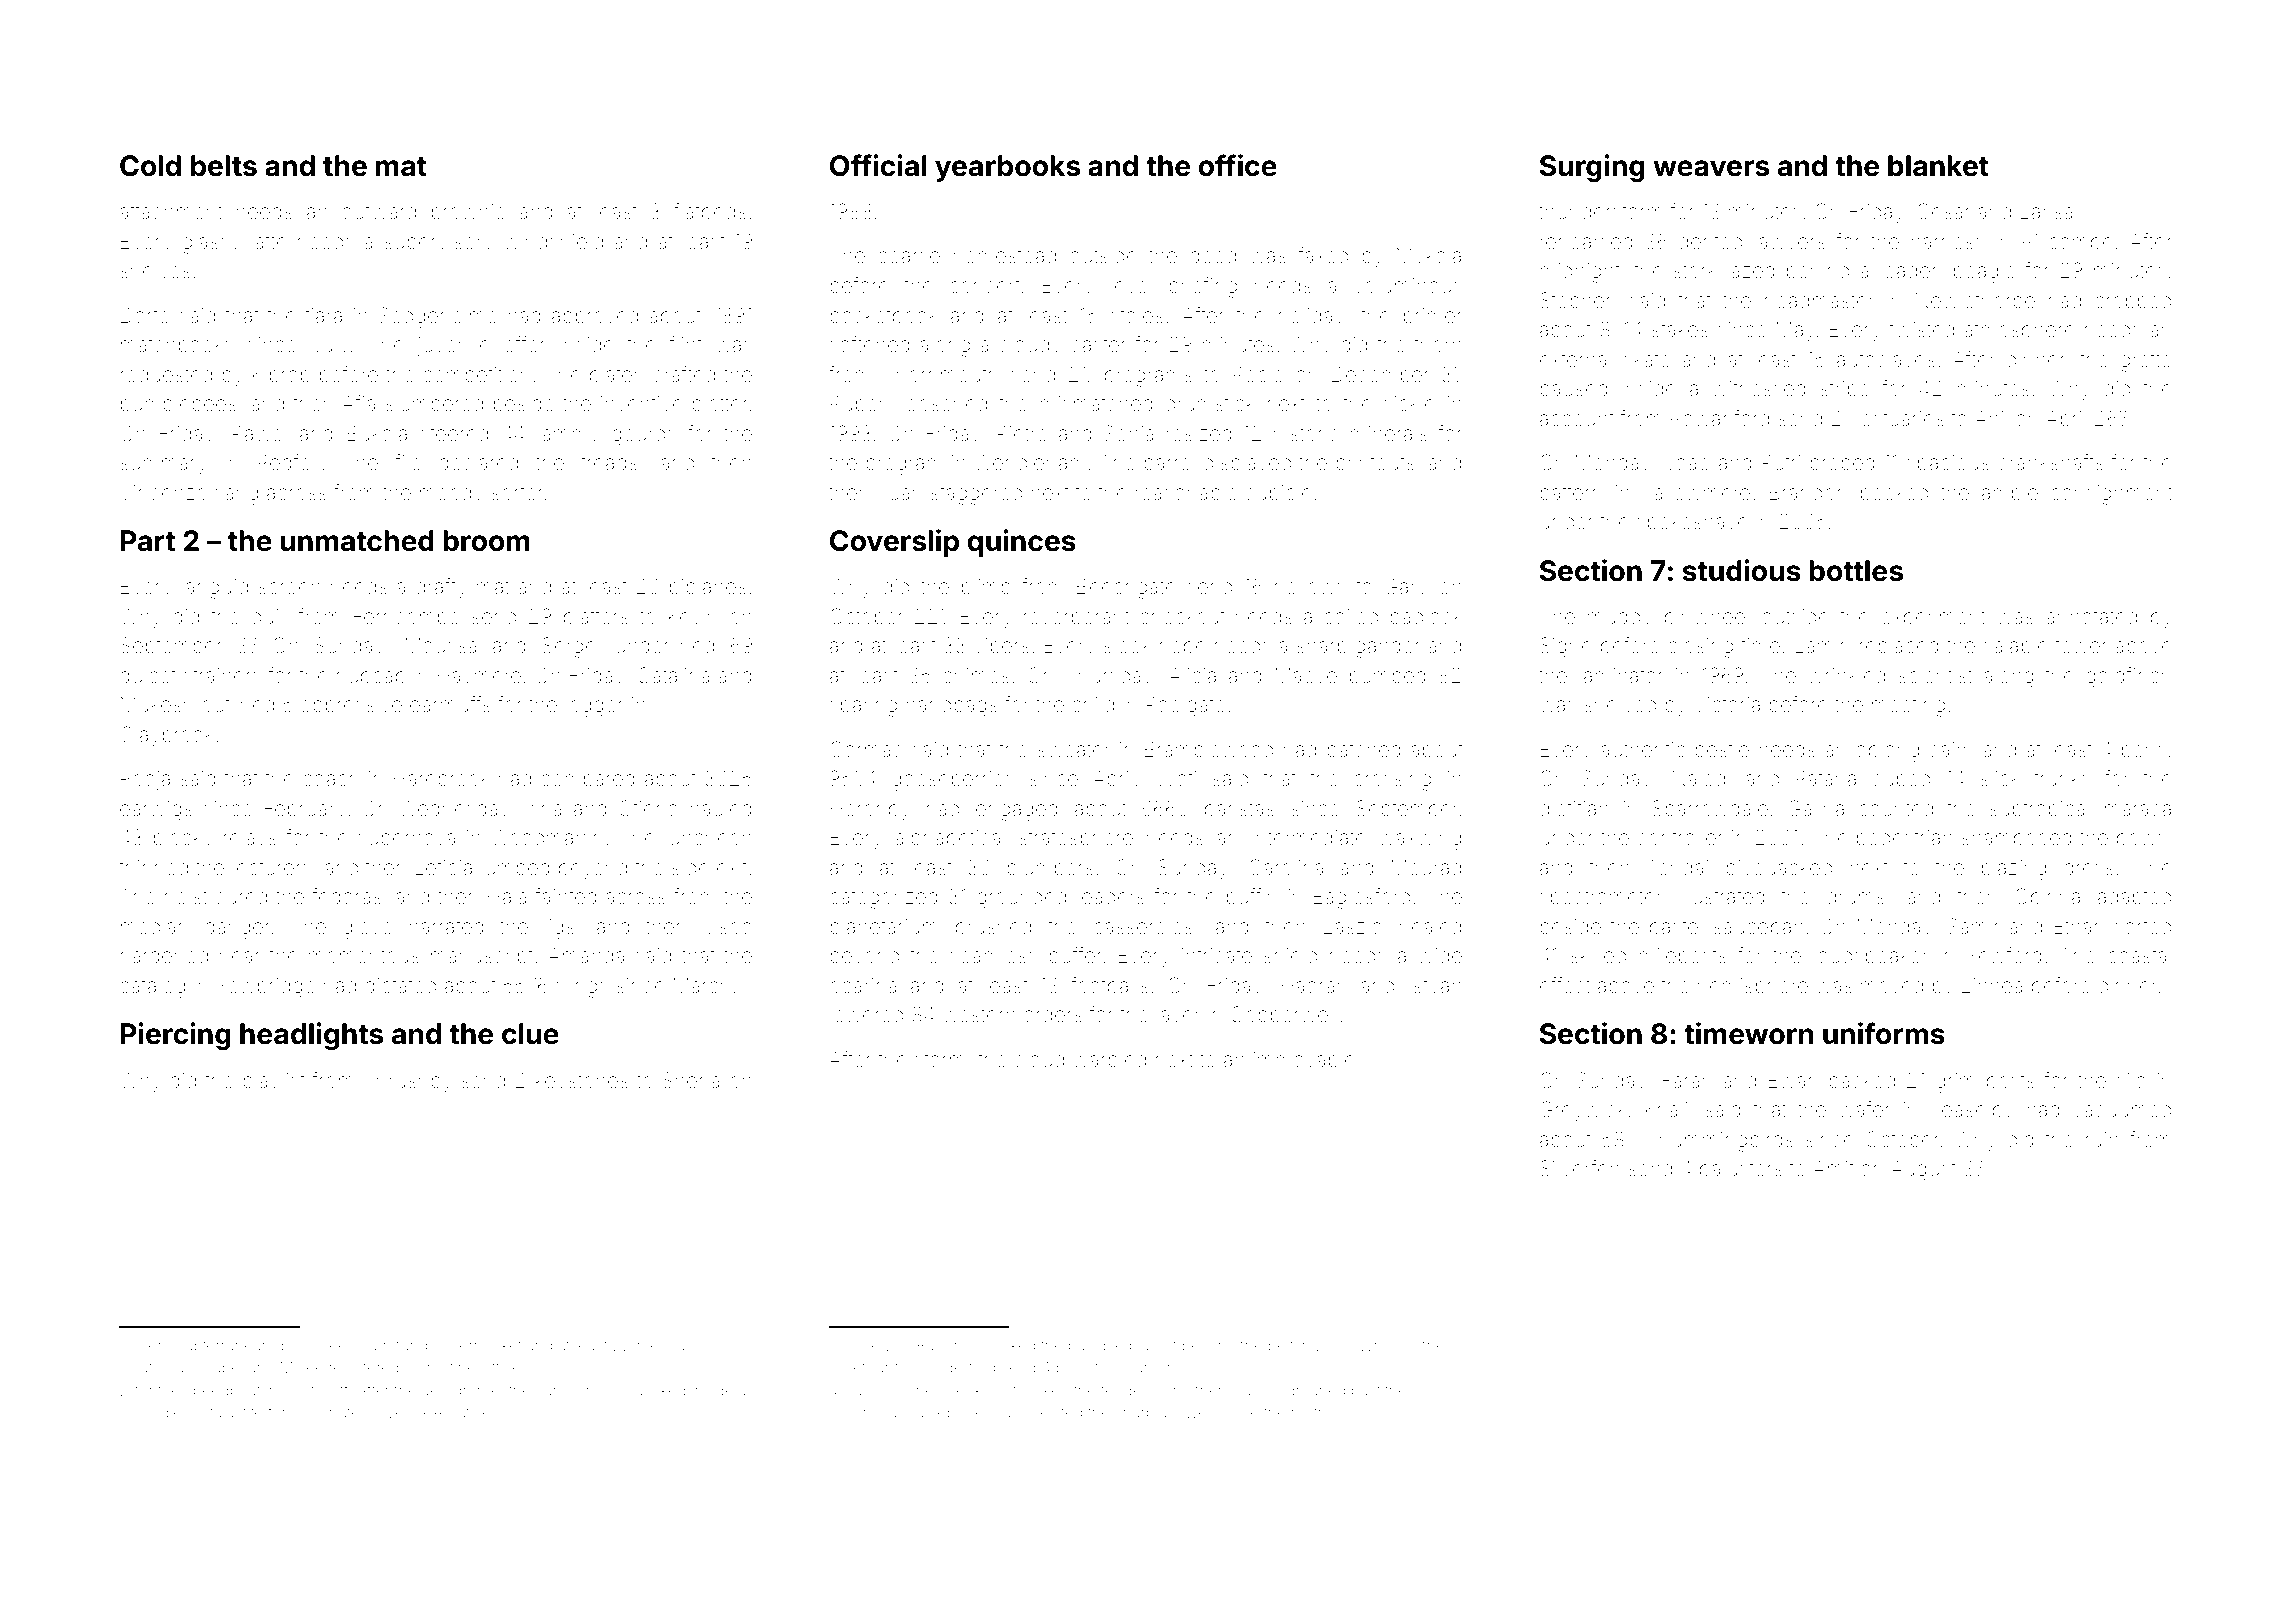 The height and width of the screenshot is (1620, 2292). I want to click on Beechgate, so click(1126, 588).
